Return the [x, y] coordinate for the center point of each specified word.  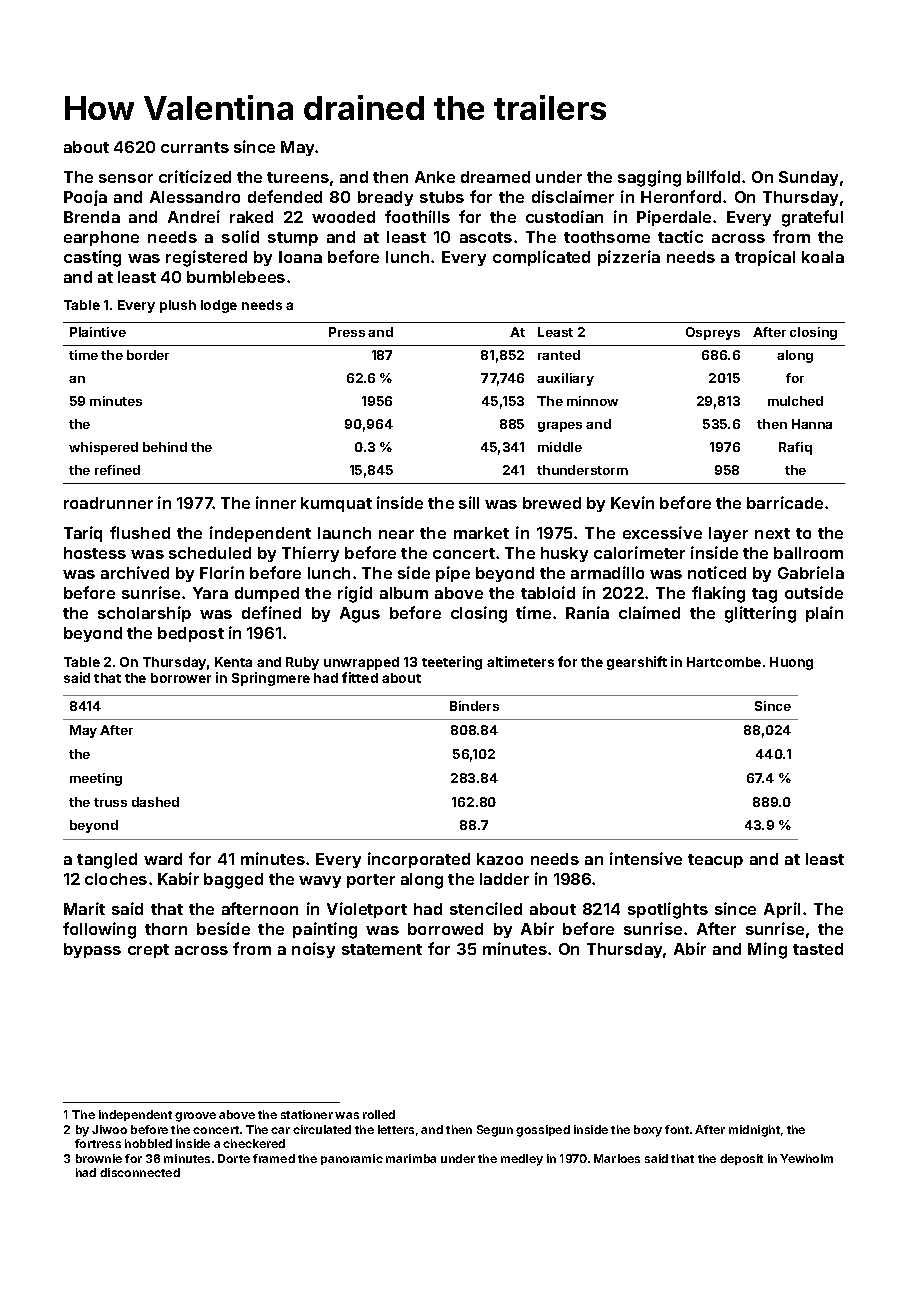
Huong [791, 663]
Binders [474, 706]
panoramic [352, 1159]
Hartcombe [724, 662]
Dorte [234, 1158]
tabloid [548, 592]
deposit [741, 1159]
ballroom [808, 553]
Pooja [85, 198]
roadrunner [108, 503]
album [404, 593]
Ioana [300, 257]
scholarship [144, 614]
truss [110, 802]
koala [823, 257]
